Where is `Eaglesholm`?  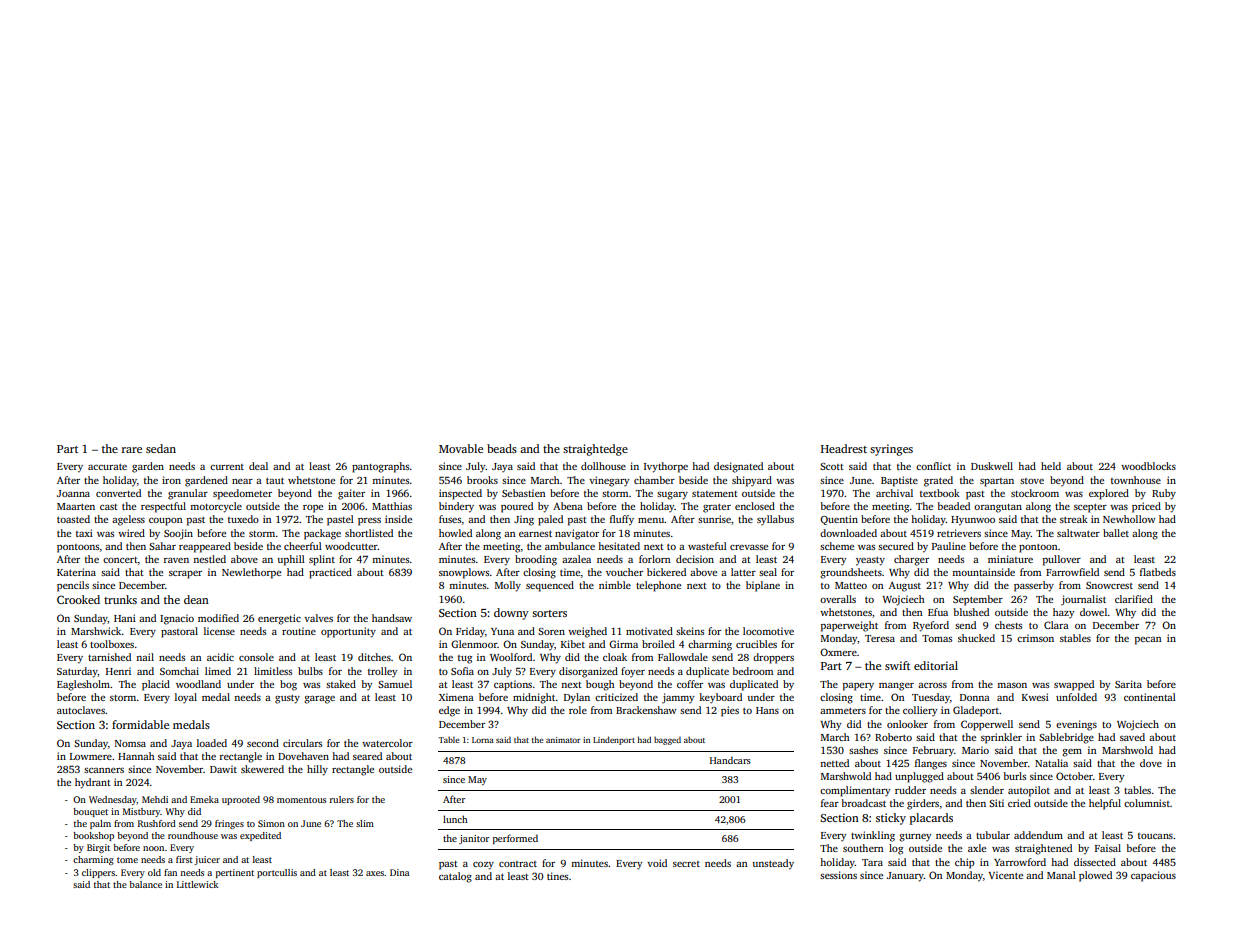 Eaglesholm is located at coordinates (83, 685).
